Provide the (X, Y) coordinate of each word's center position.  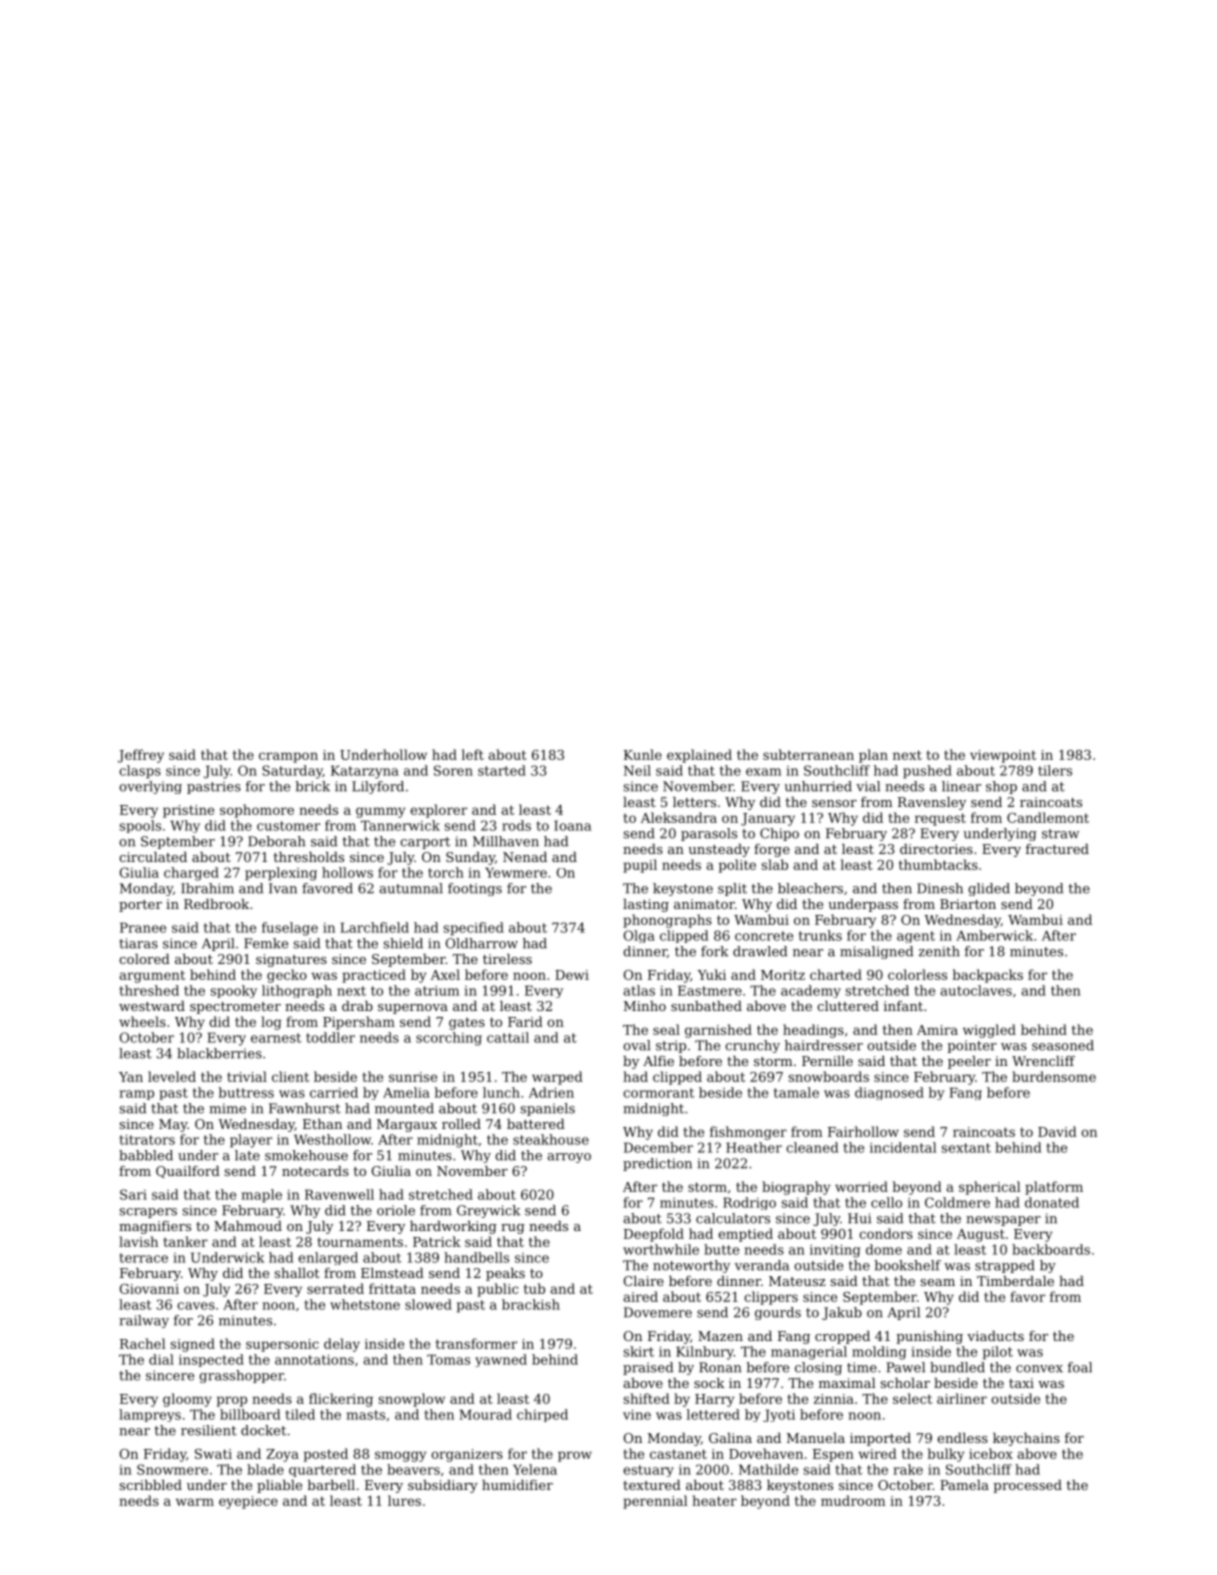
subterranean (808, 754)
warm (195, 1502)
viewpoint (1003, 756)
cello (886, 1202)
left (473, 754)
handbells (476, 1257)
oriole (396, 1210)
